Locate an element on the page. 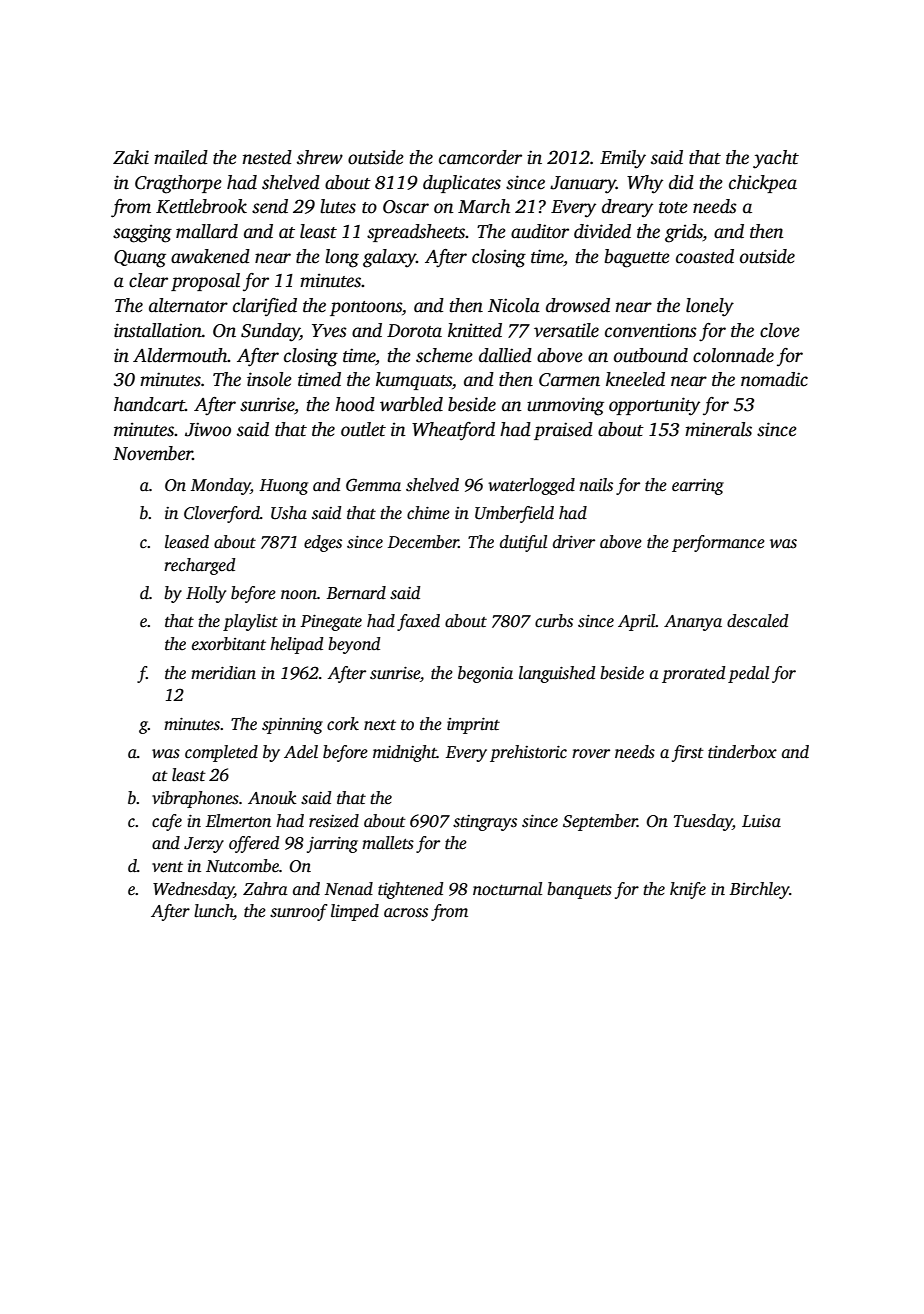 This document has height=1314, width=924. banquets is located at coordinates (579, 890).
